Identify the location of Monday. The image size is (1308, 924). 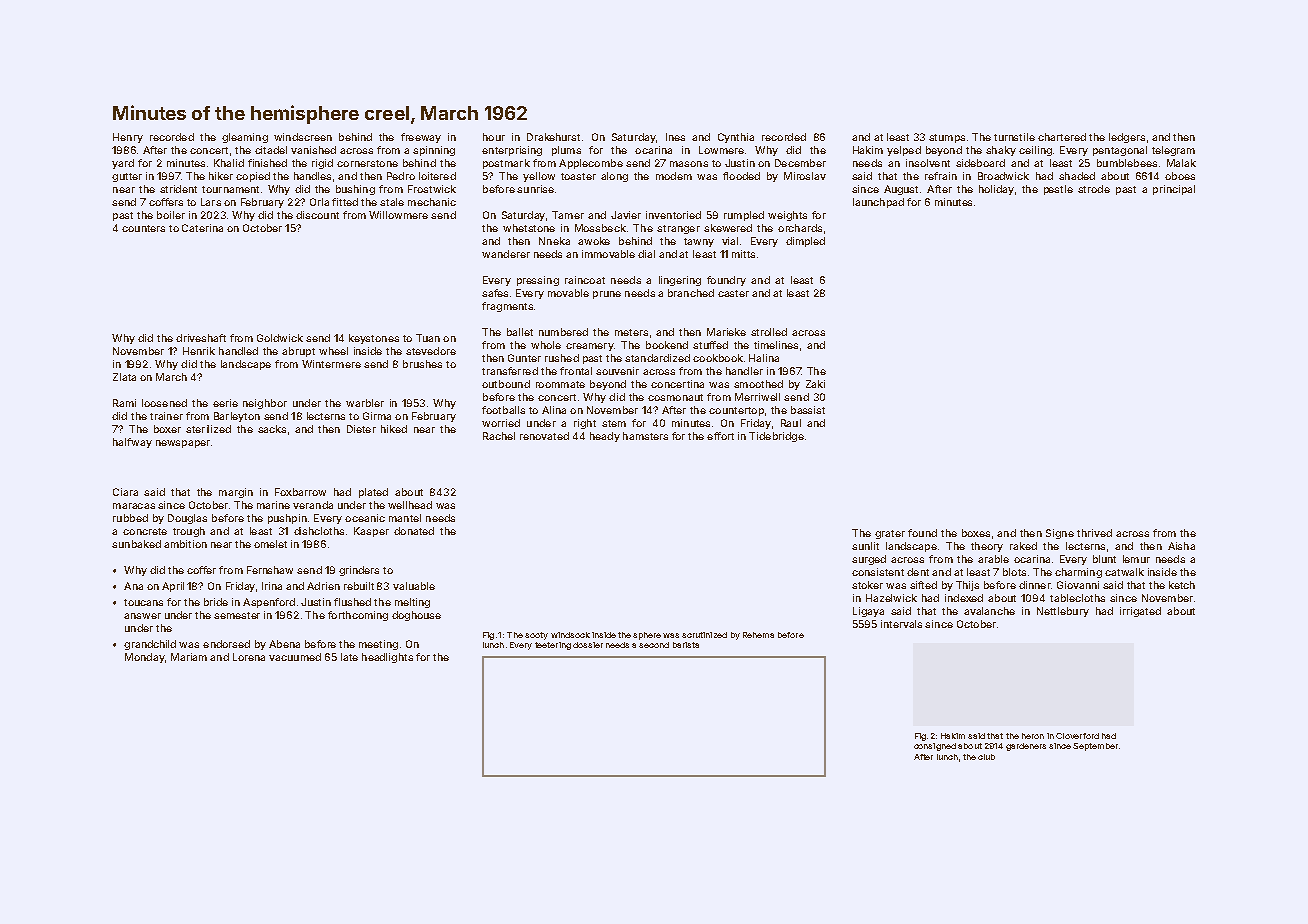
(145, 658).
